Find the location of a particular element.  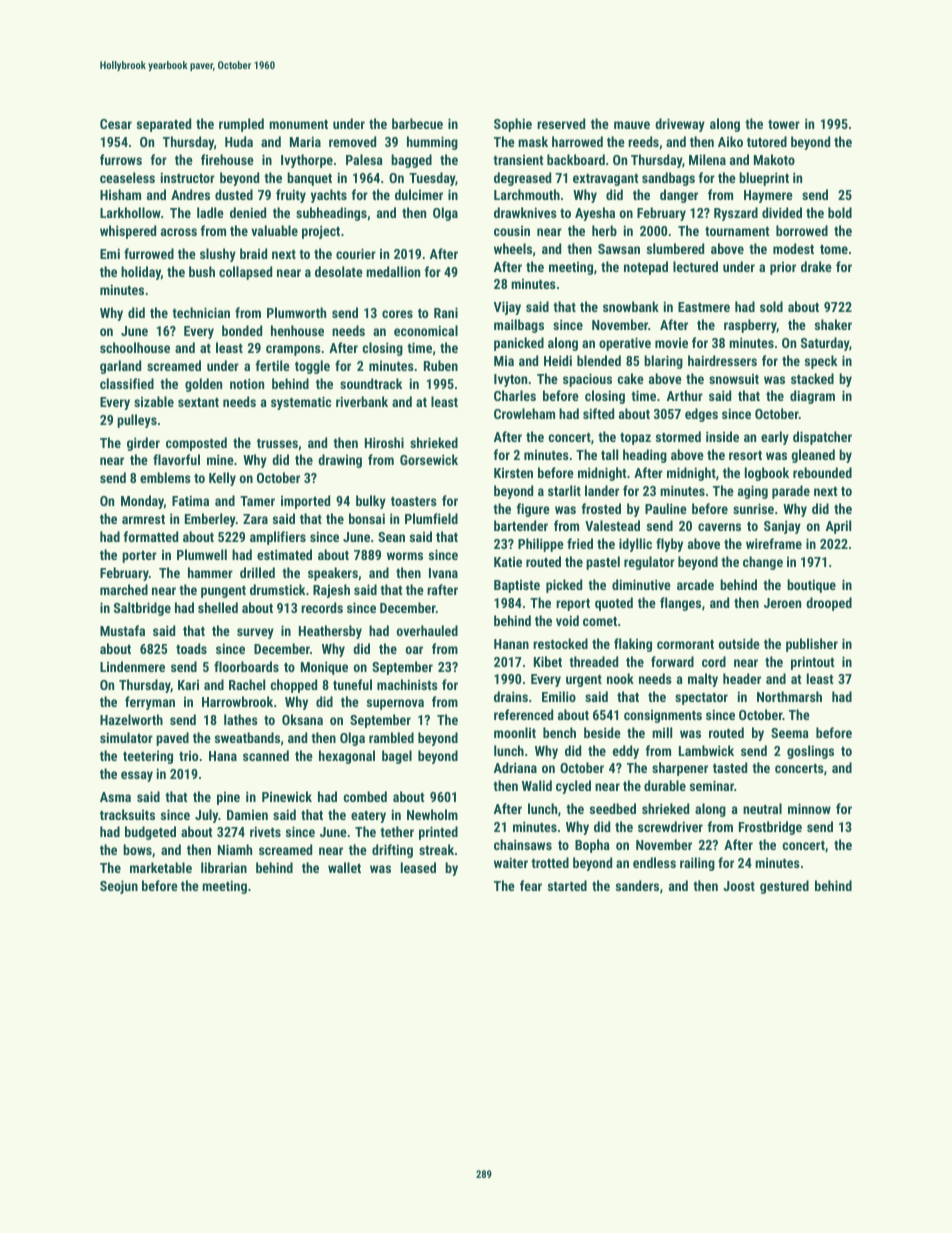

Sophie is located at coordinates (513, 125).
